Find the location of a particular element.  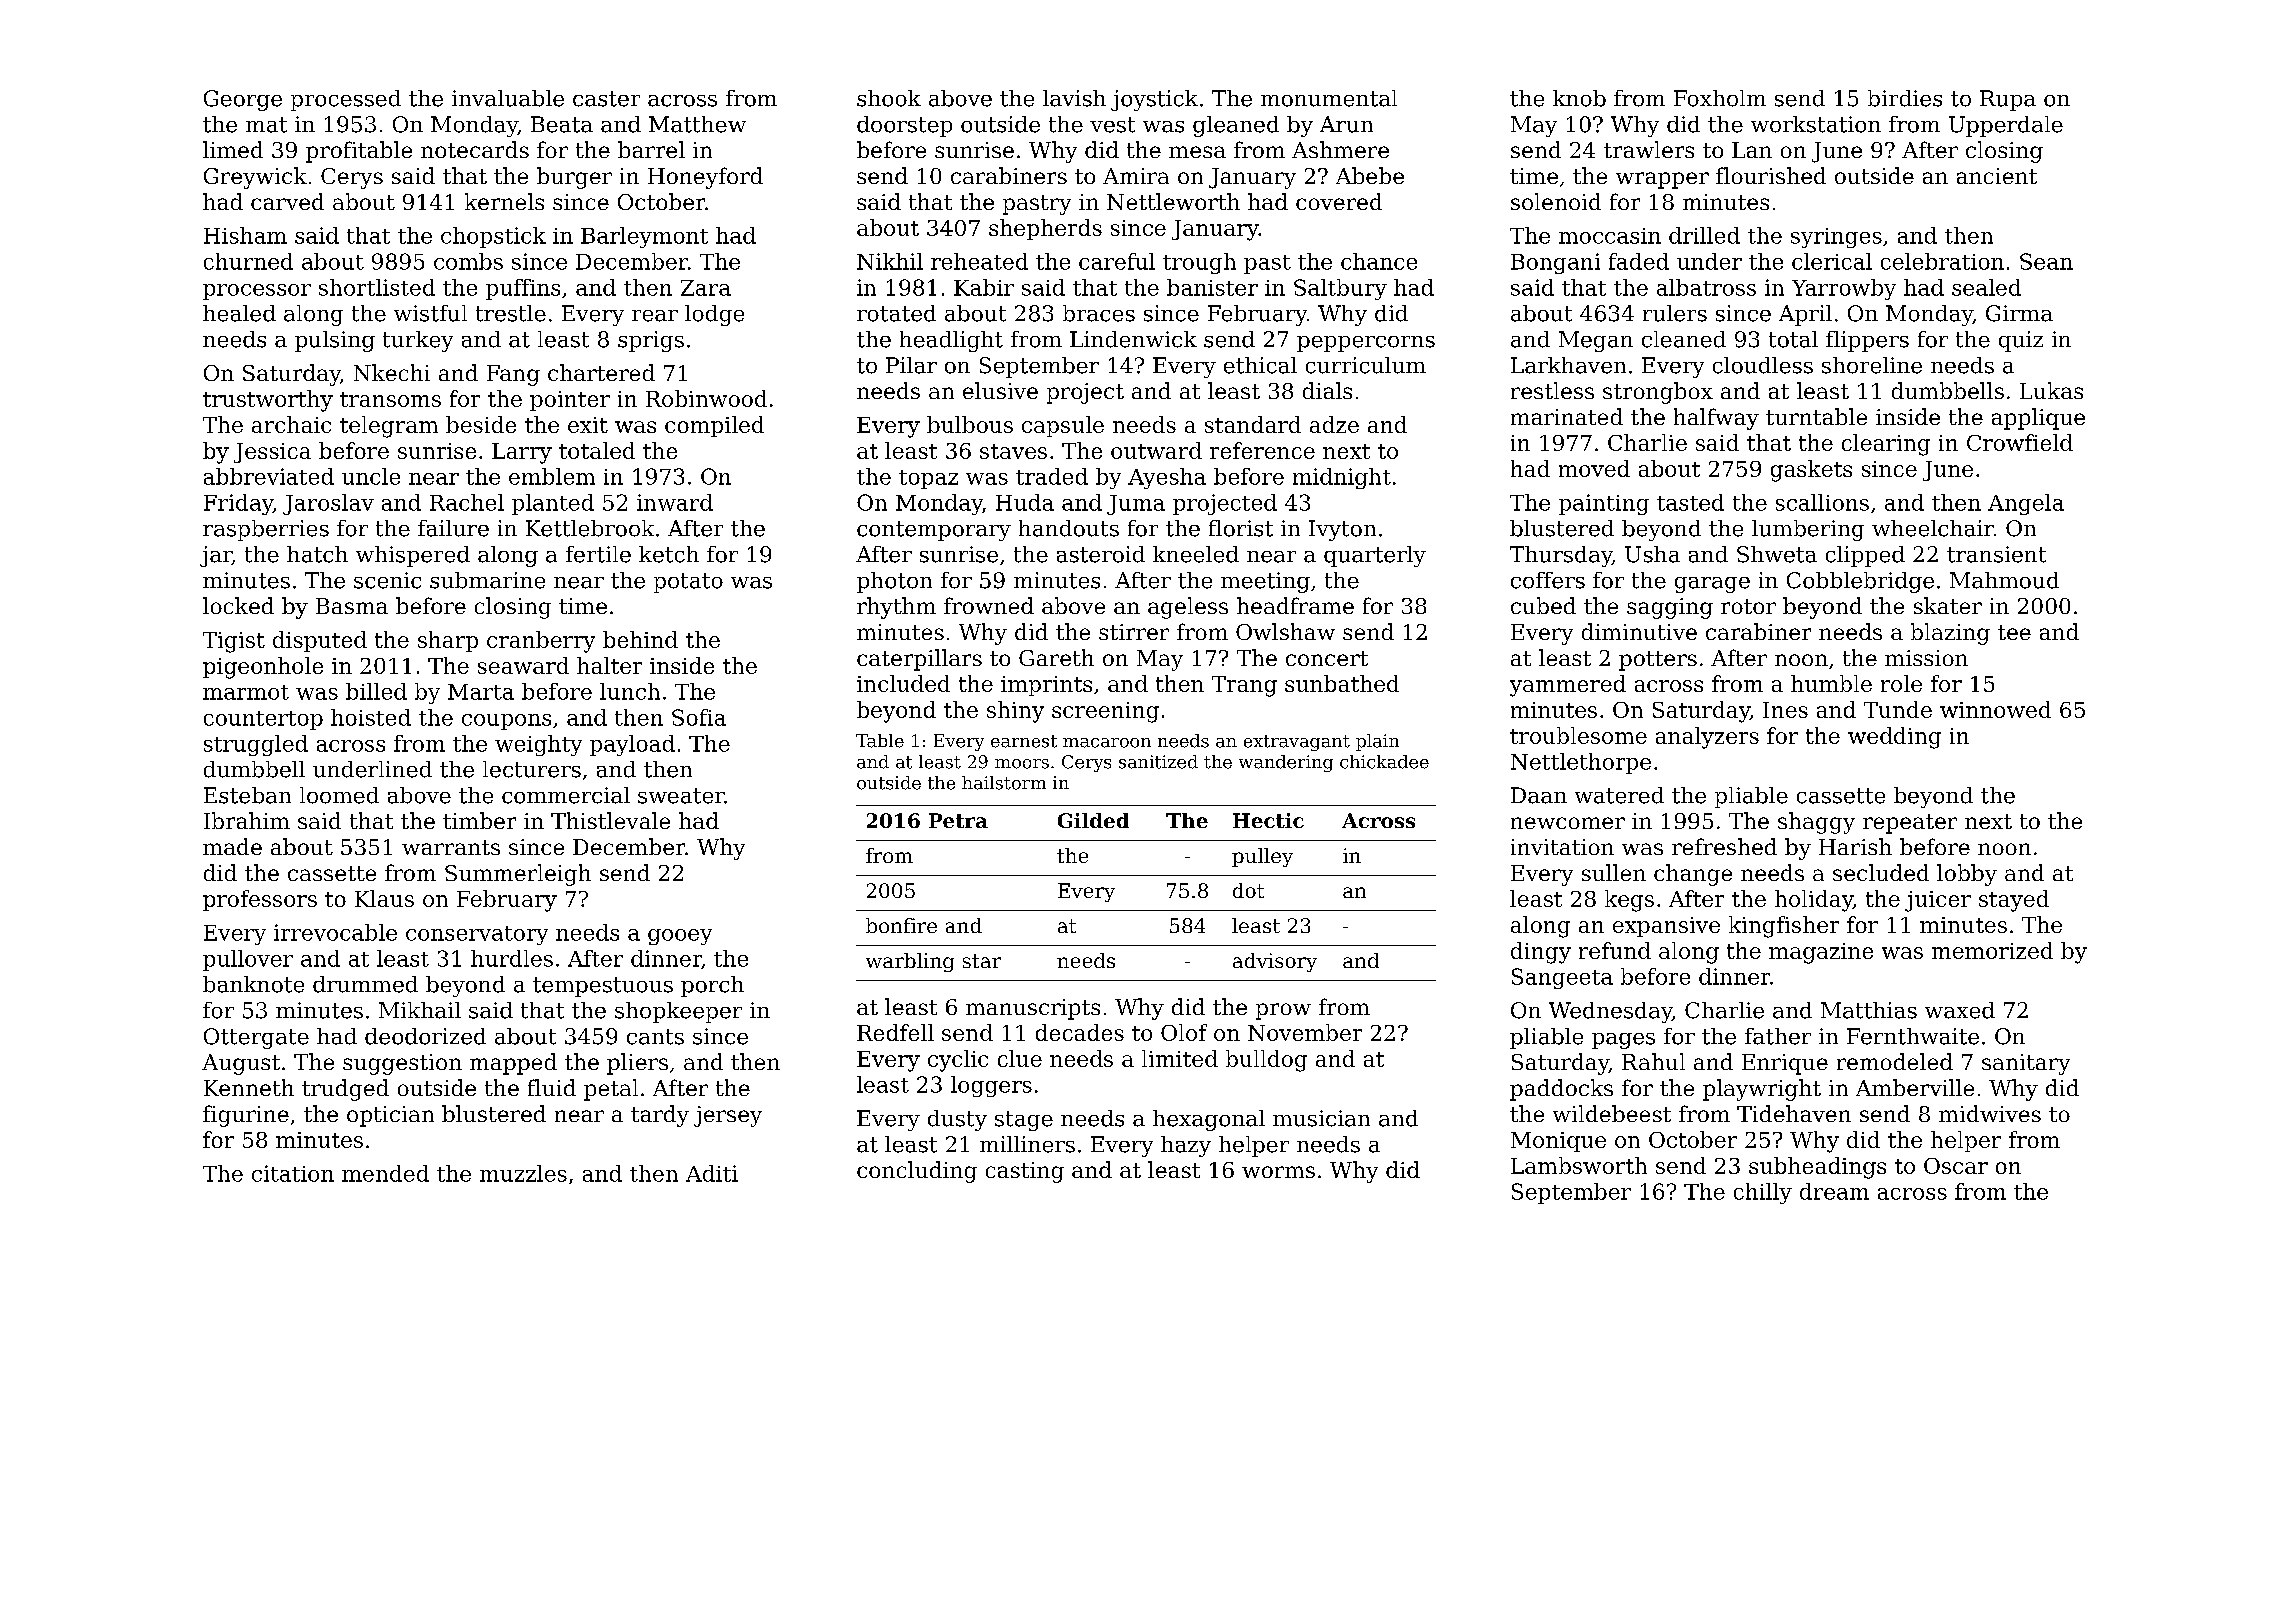

processed is located at coordinates (346, 100).
